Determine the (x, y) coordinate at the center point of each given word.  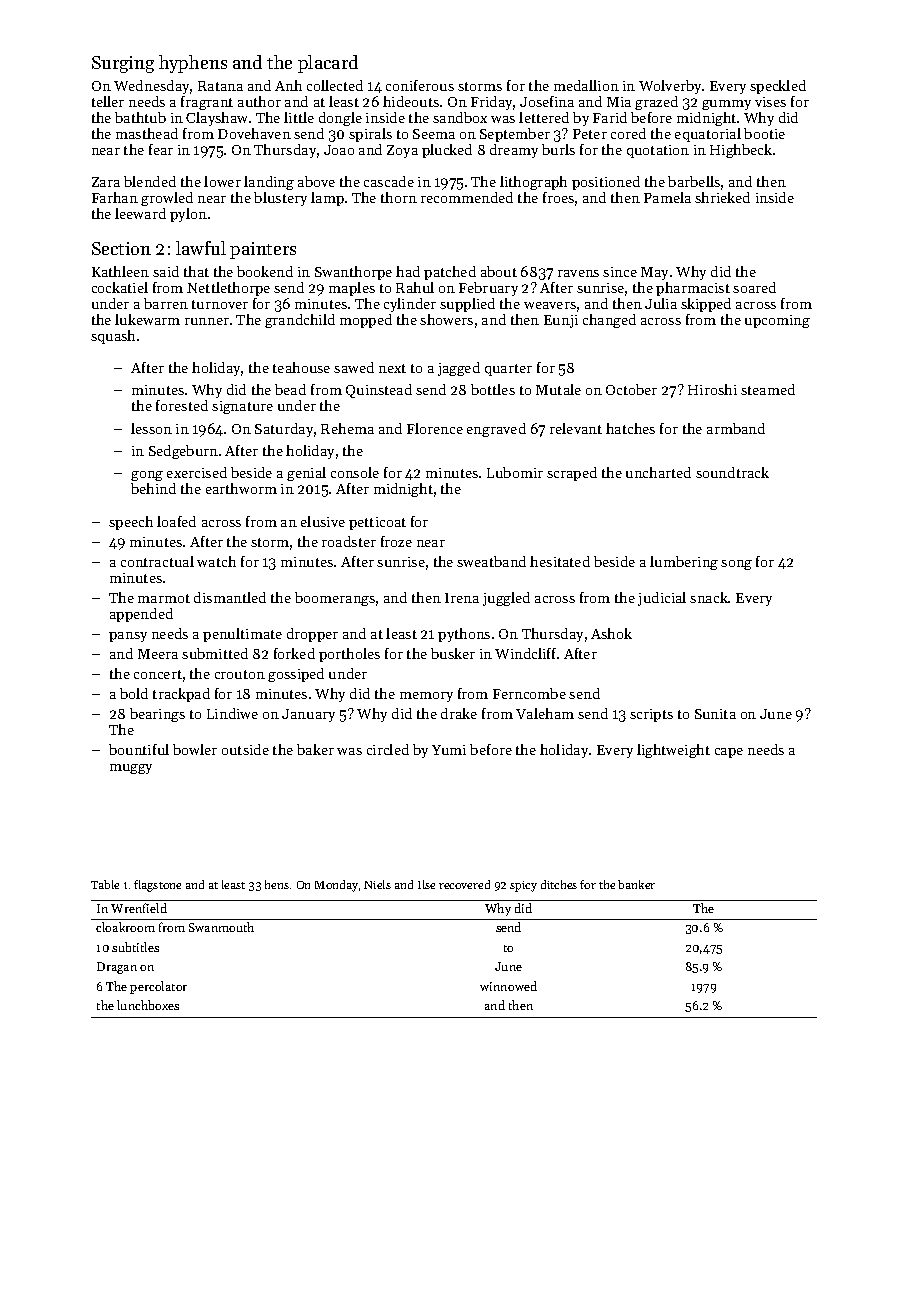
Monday (336, 886)
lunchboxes (148, 1005)
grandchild (300, 321)
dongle (340, 119)
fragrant (207, 103)
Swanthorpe (353, 273)
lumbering (684, 563)
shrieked (722, 197)
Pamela (667, 197)
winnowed (508, 986)
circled (388, 749)
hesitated (560, 561)
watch (216, 561)
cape (729, 753)
